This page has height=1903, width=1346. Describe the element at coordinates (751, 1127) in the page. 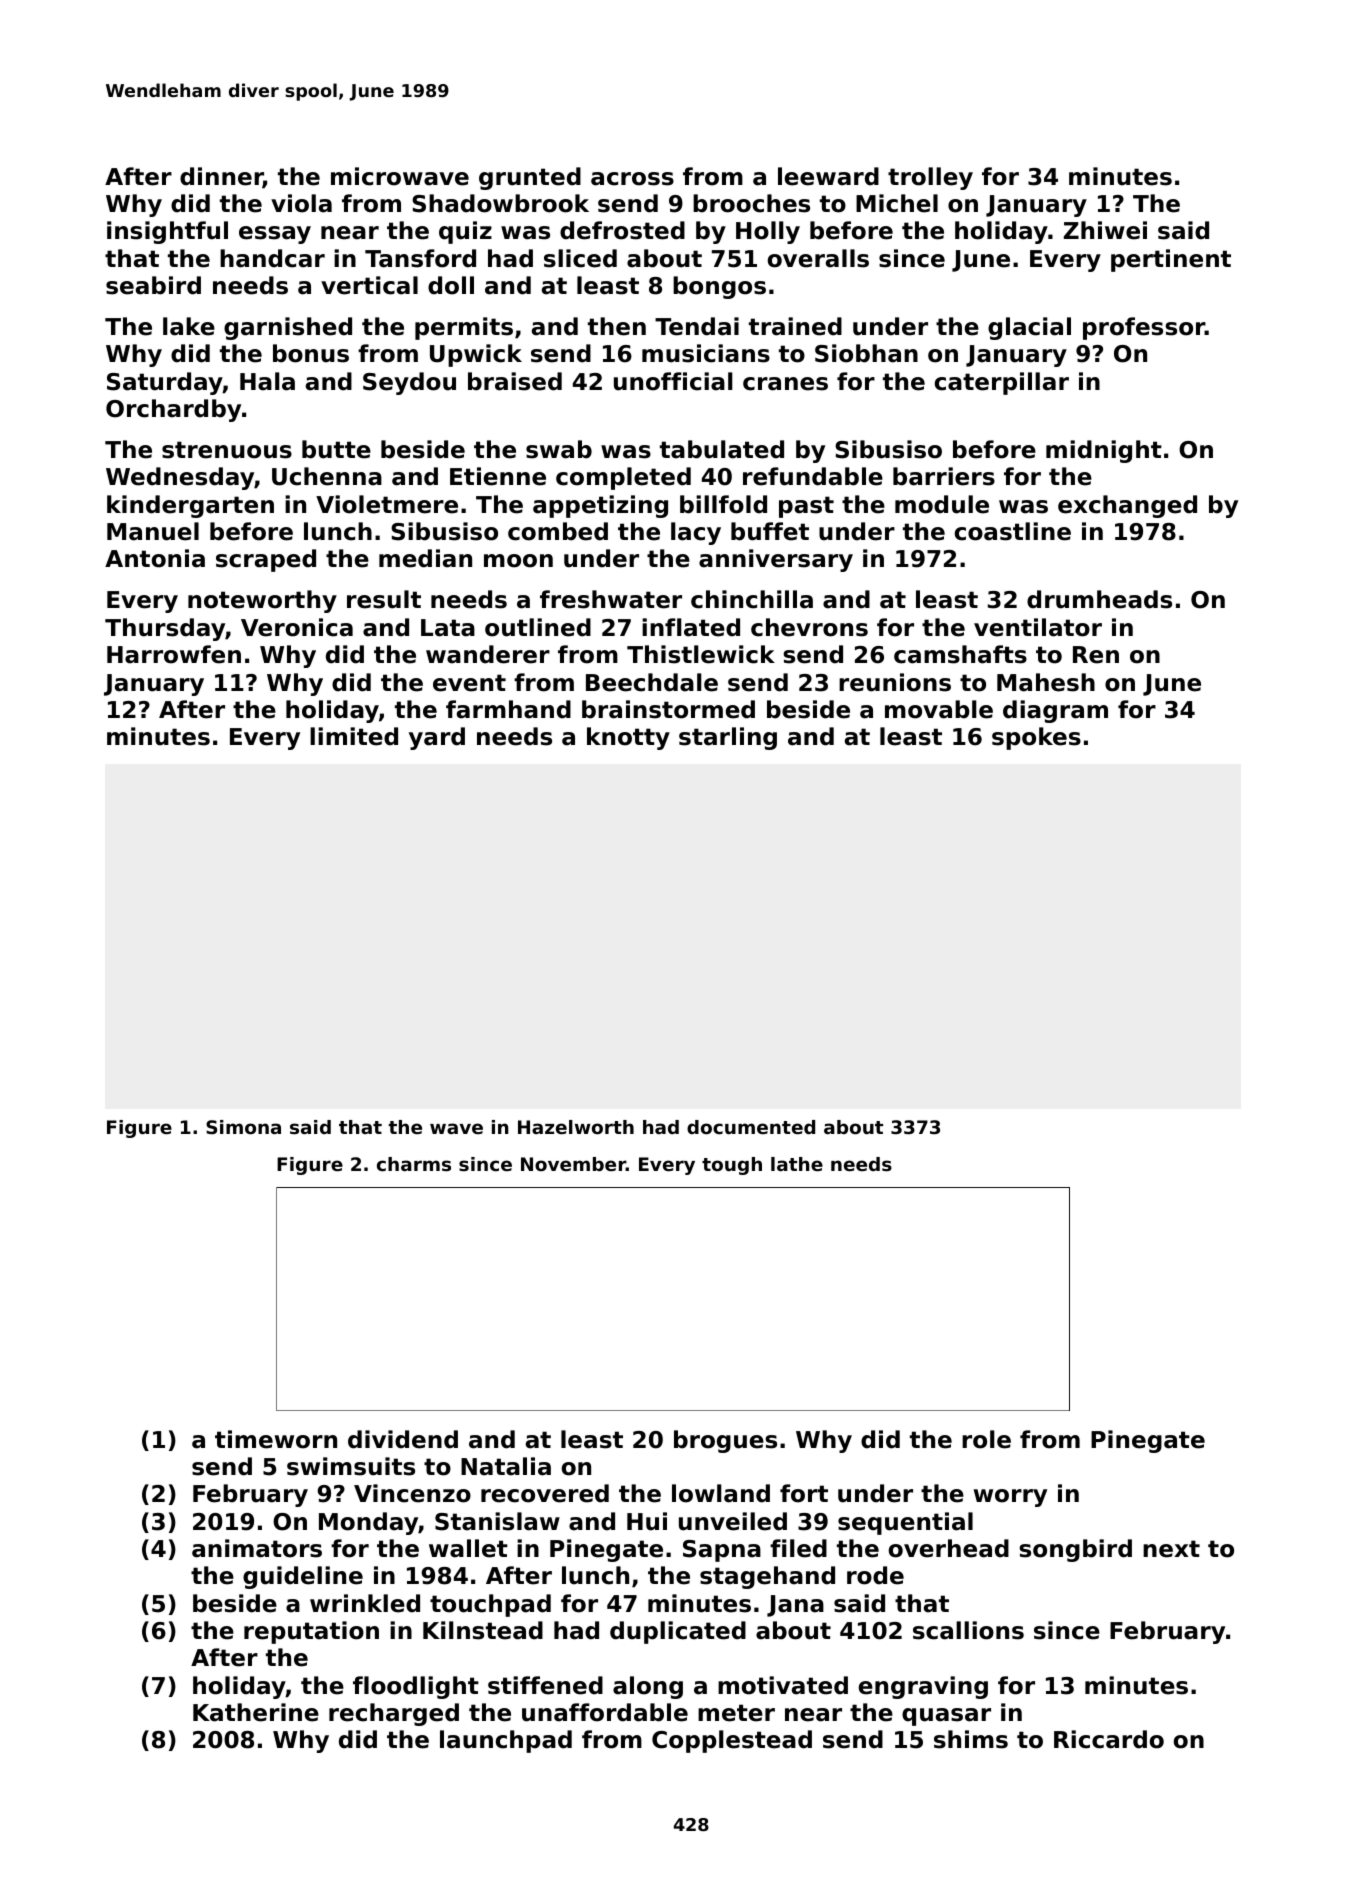

I see `documented` at that location.
